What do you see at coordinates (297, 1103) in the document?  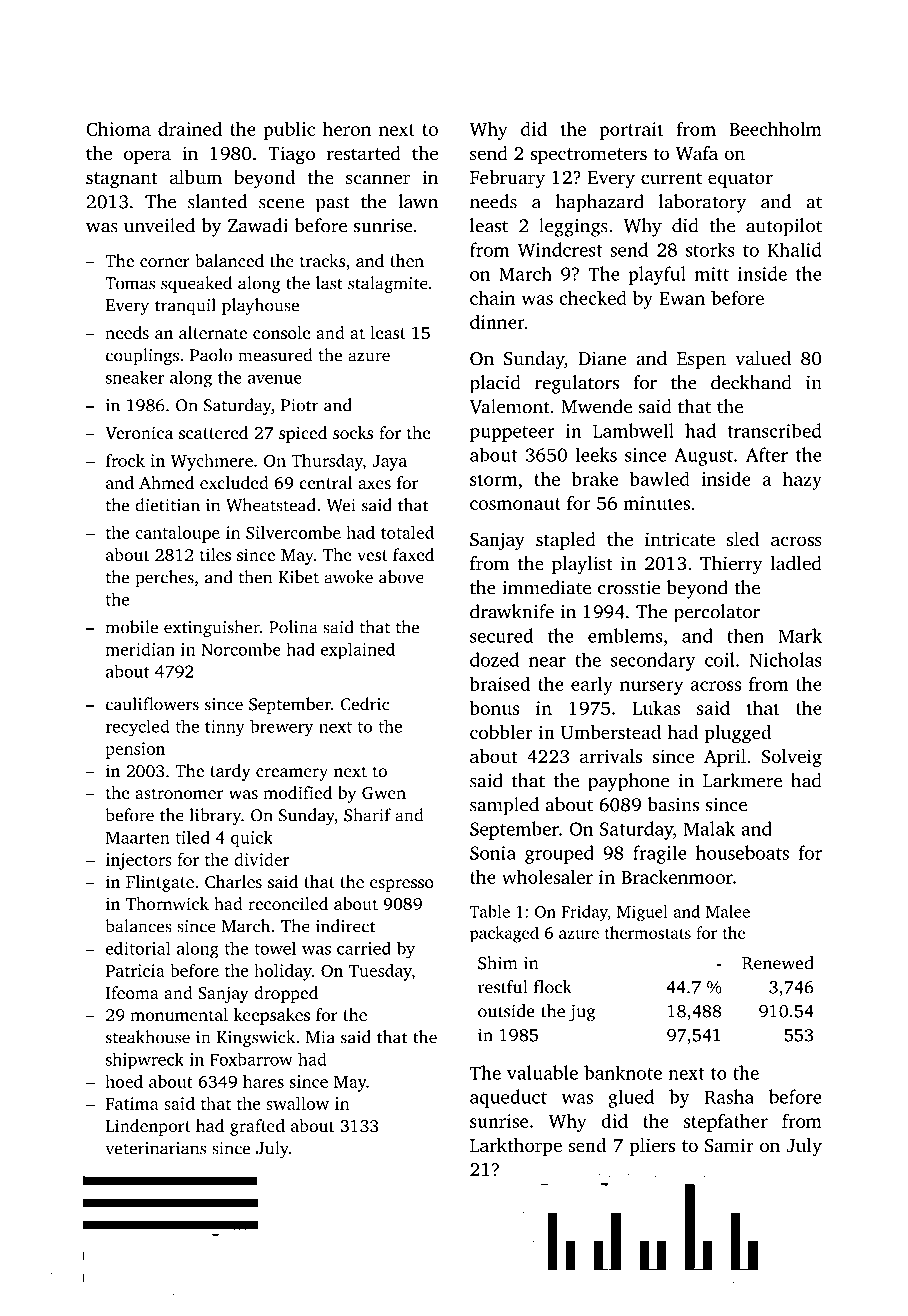 I see `swallow` at bounding box center [297, 1103].
